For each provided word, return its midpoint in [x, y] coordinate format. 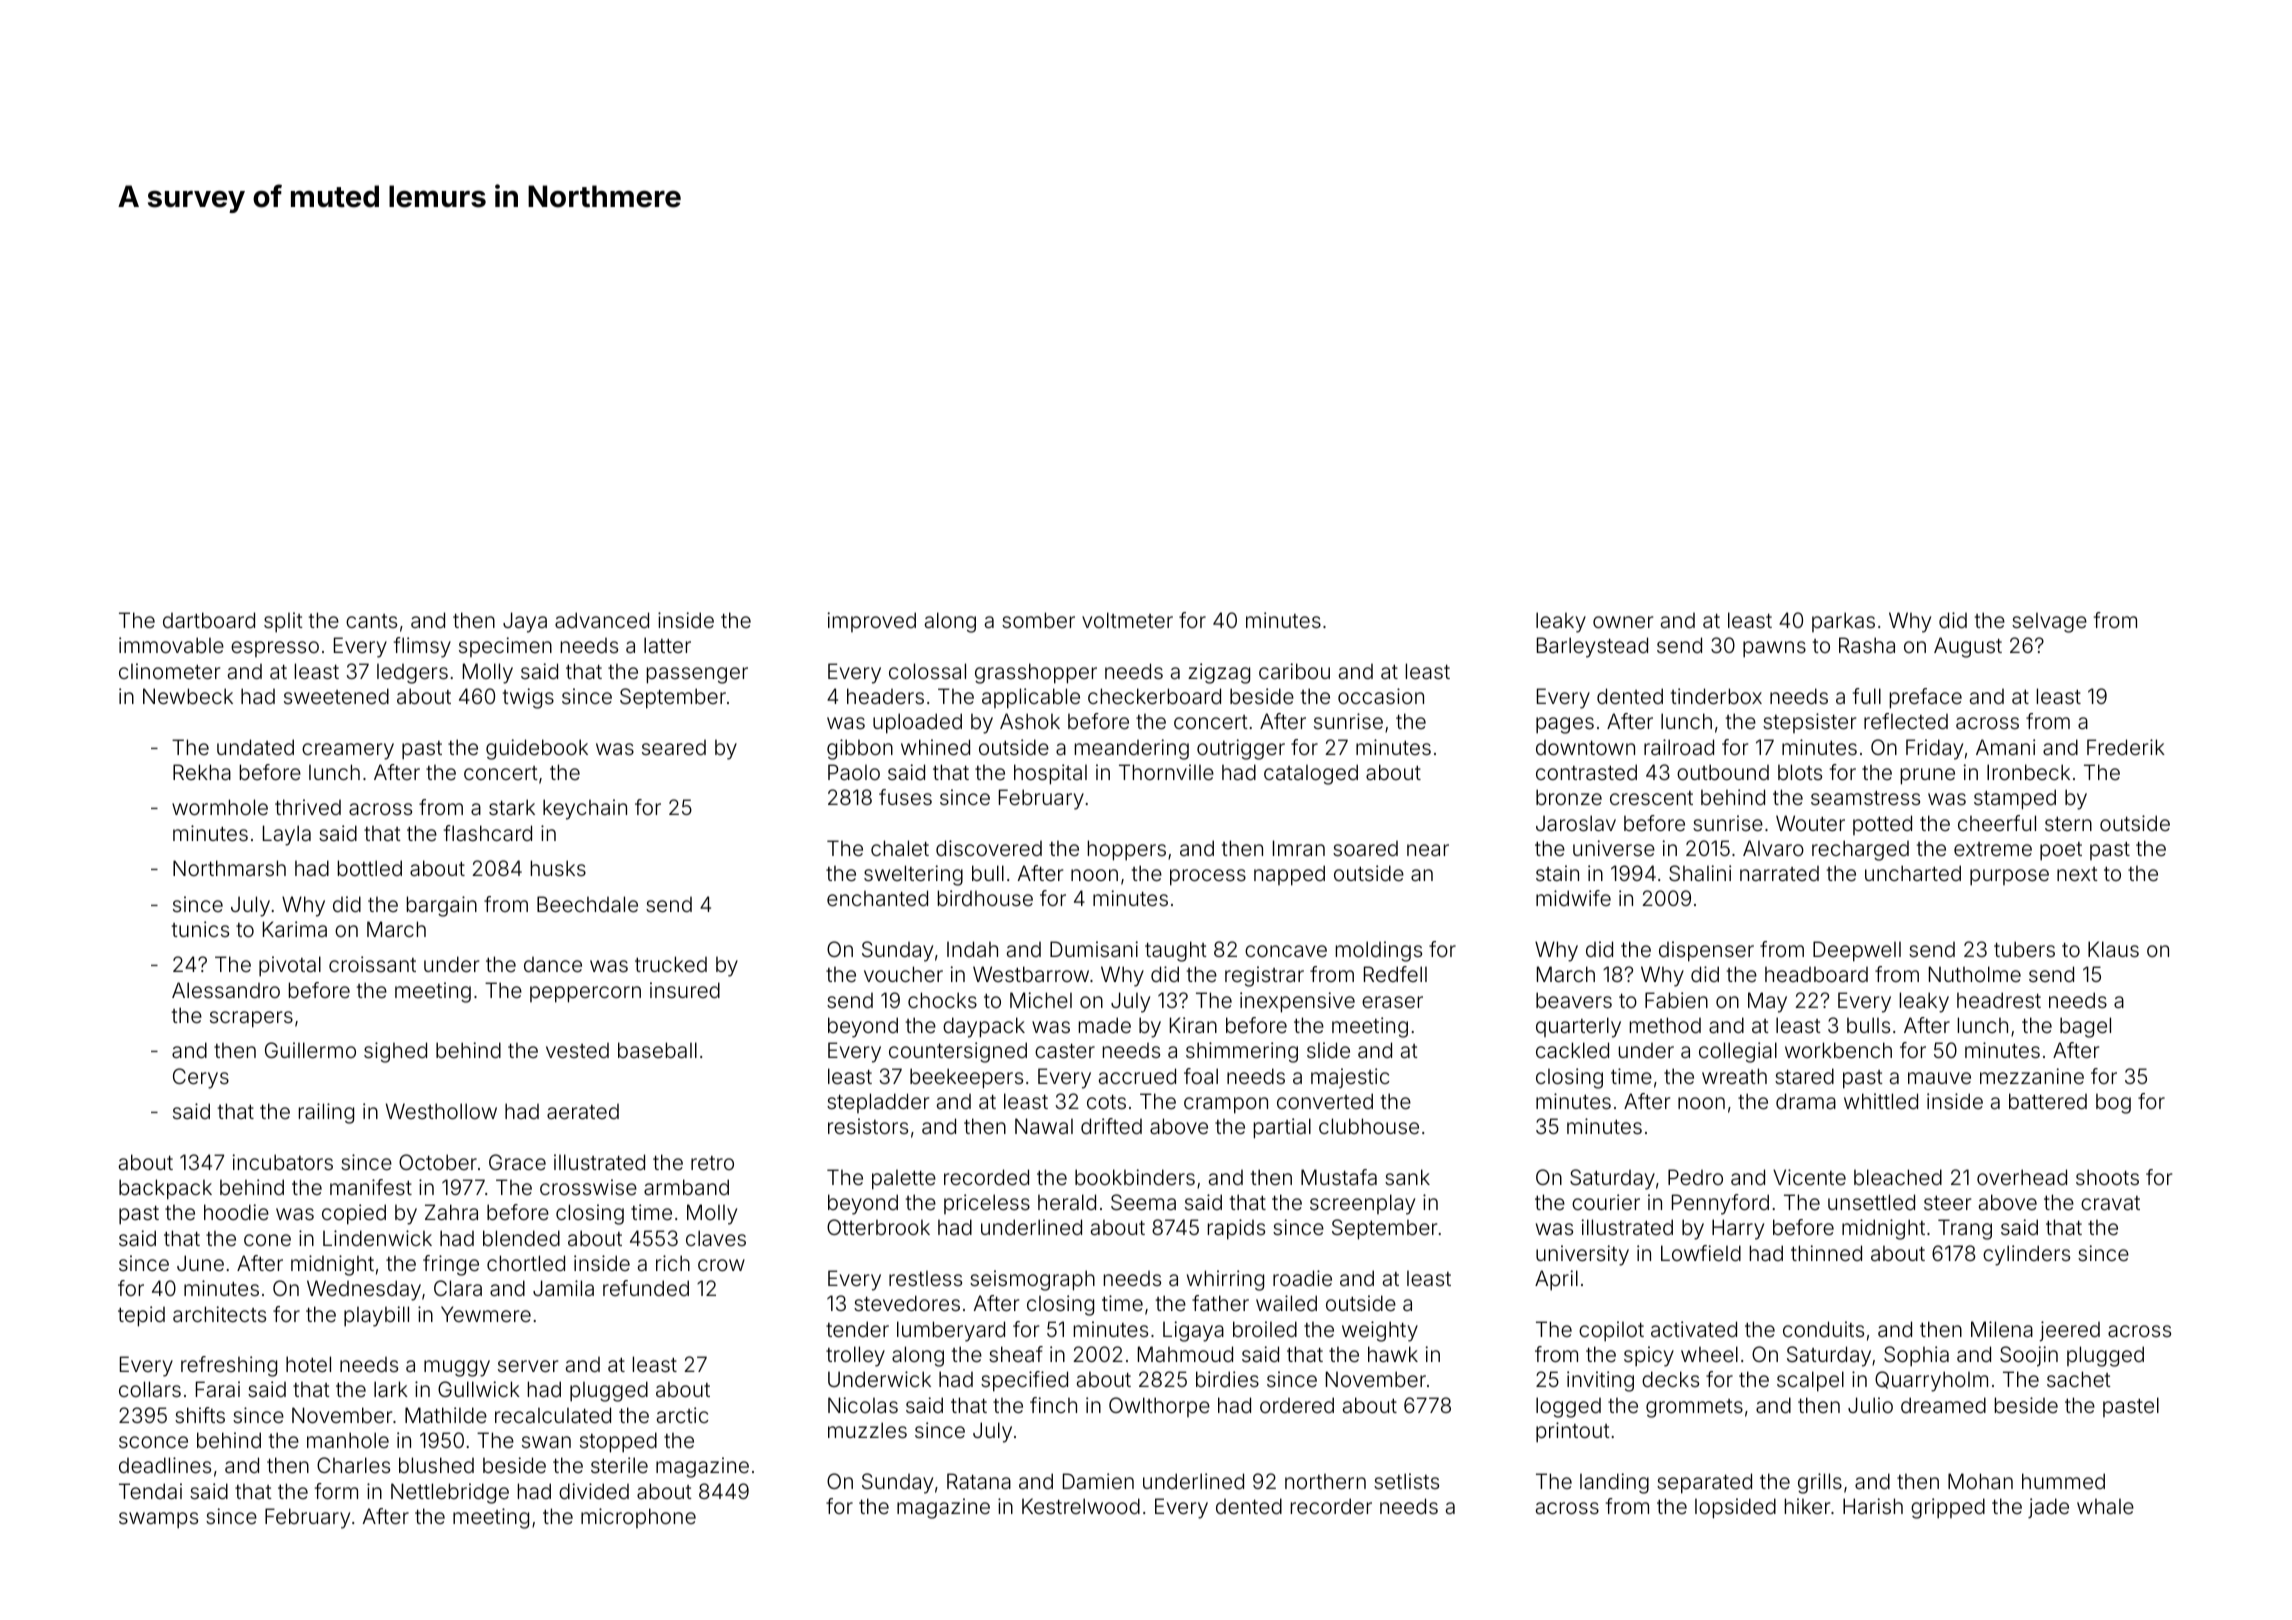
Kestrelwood [1081, 1506]
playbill [376, 1316]
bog [2113, 1103]
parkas [1843, 622]
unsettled [1871, 1202]
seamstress [1865, 797]
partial [1282, 1128]
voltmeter [1127, 620]
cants [371, 621]
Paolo [854, 772]
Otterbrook [878, 1227]
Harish [1873, 1506]
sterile [619, 1465]
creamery [348, 751]
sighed [395, 1052]
